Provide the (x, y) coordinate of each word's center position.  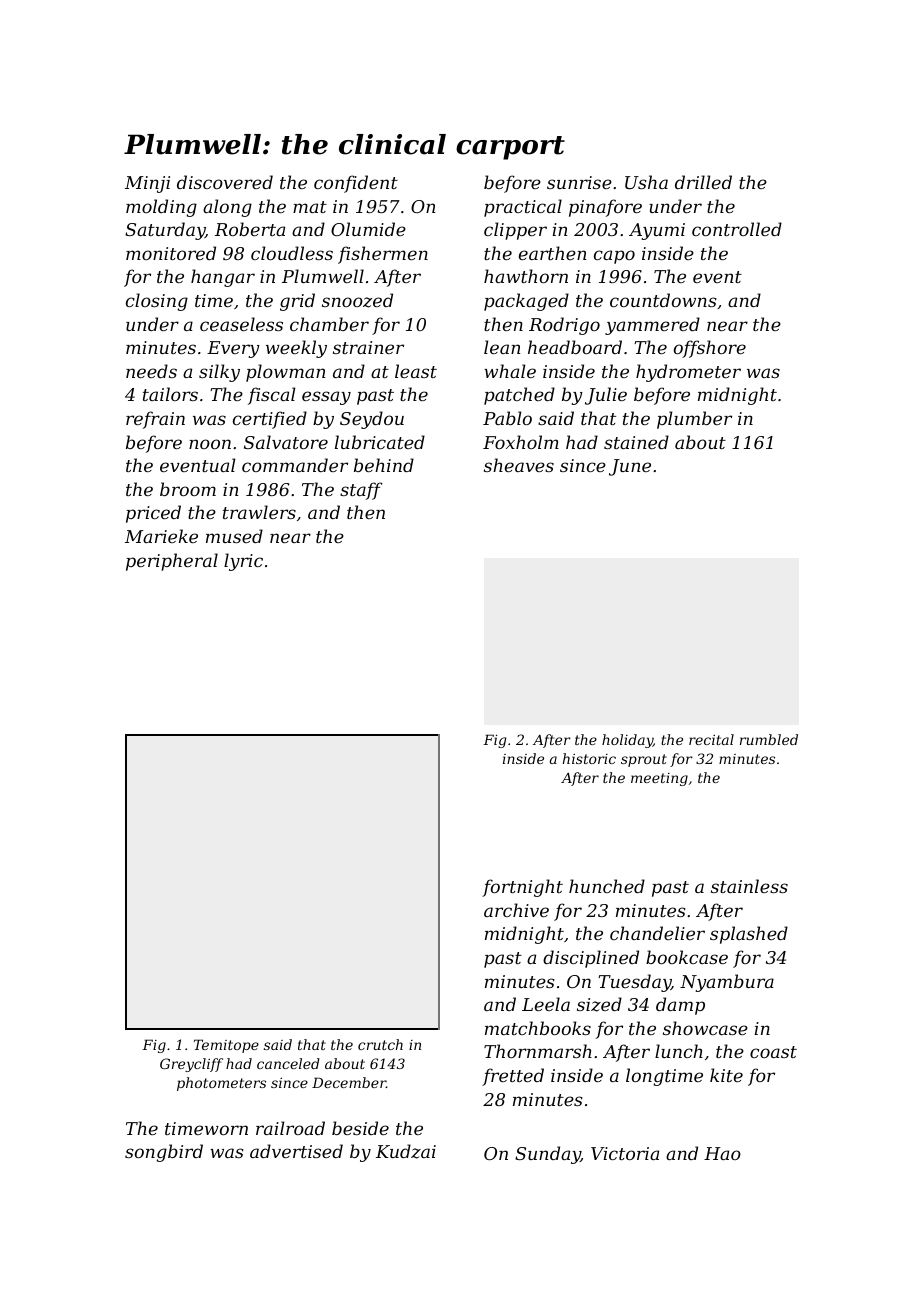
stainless (749, 886)
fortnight (522, 888)
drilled (703, 182)
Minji (147, 184)
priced (153, 514)
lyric (243, 562)
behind (384, 465)
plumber (694, 420)
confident (356, 184)
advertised (296, 1151)
